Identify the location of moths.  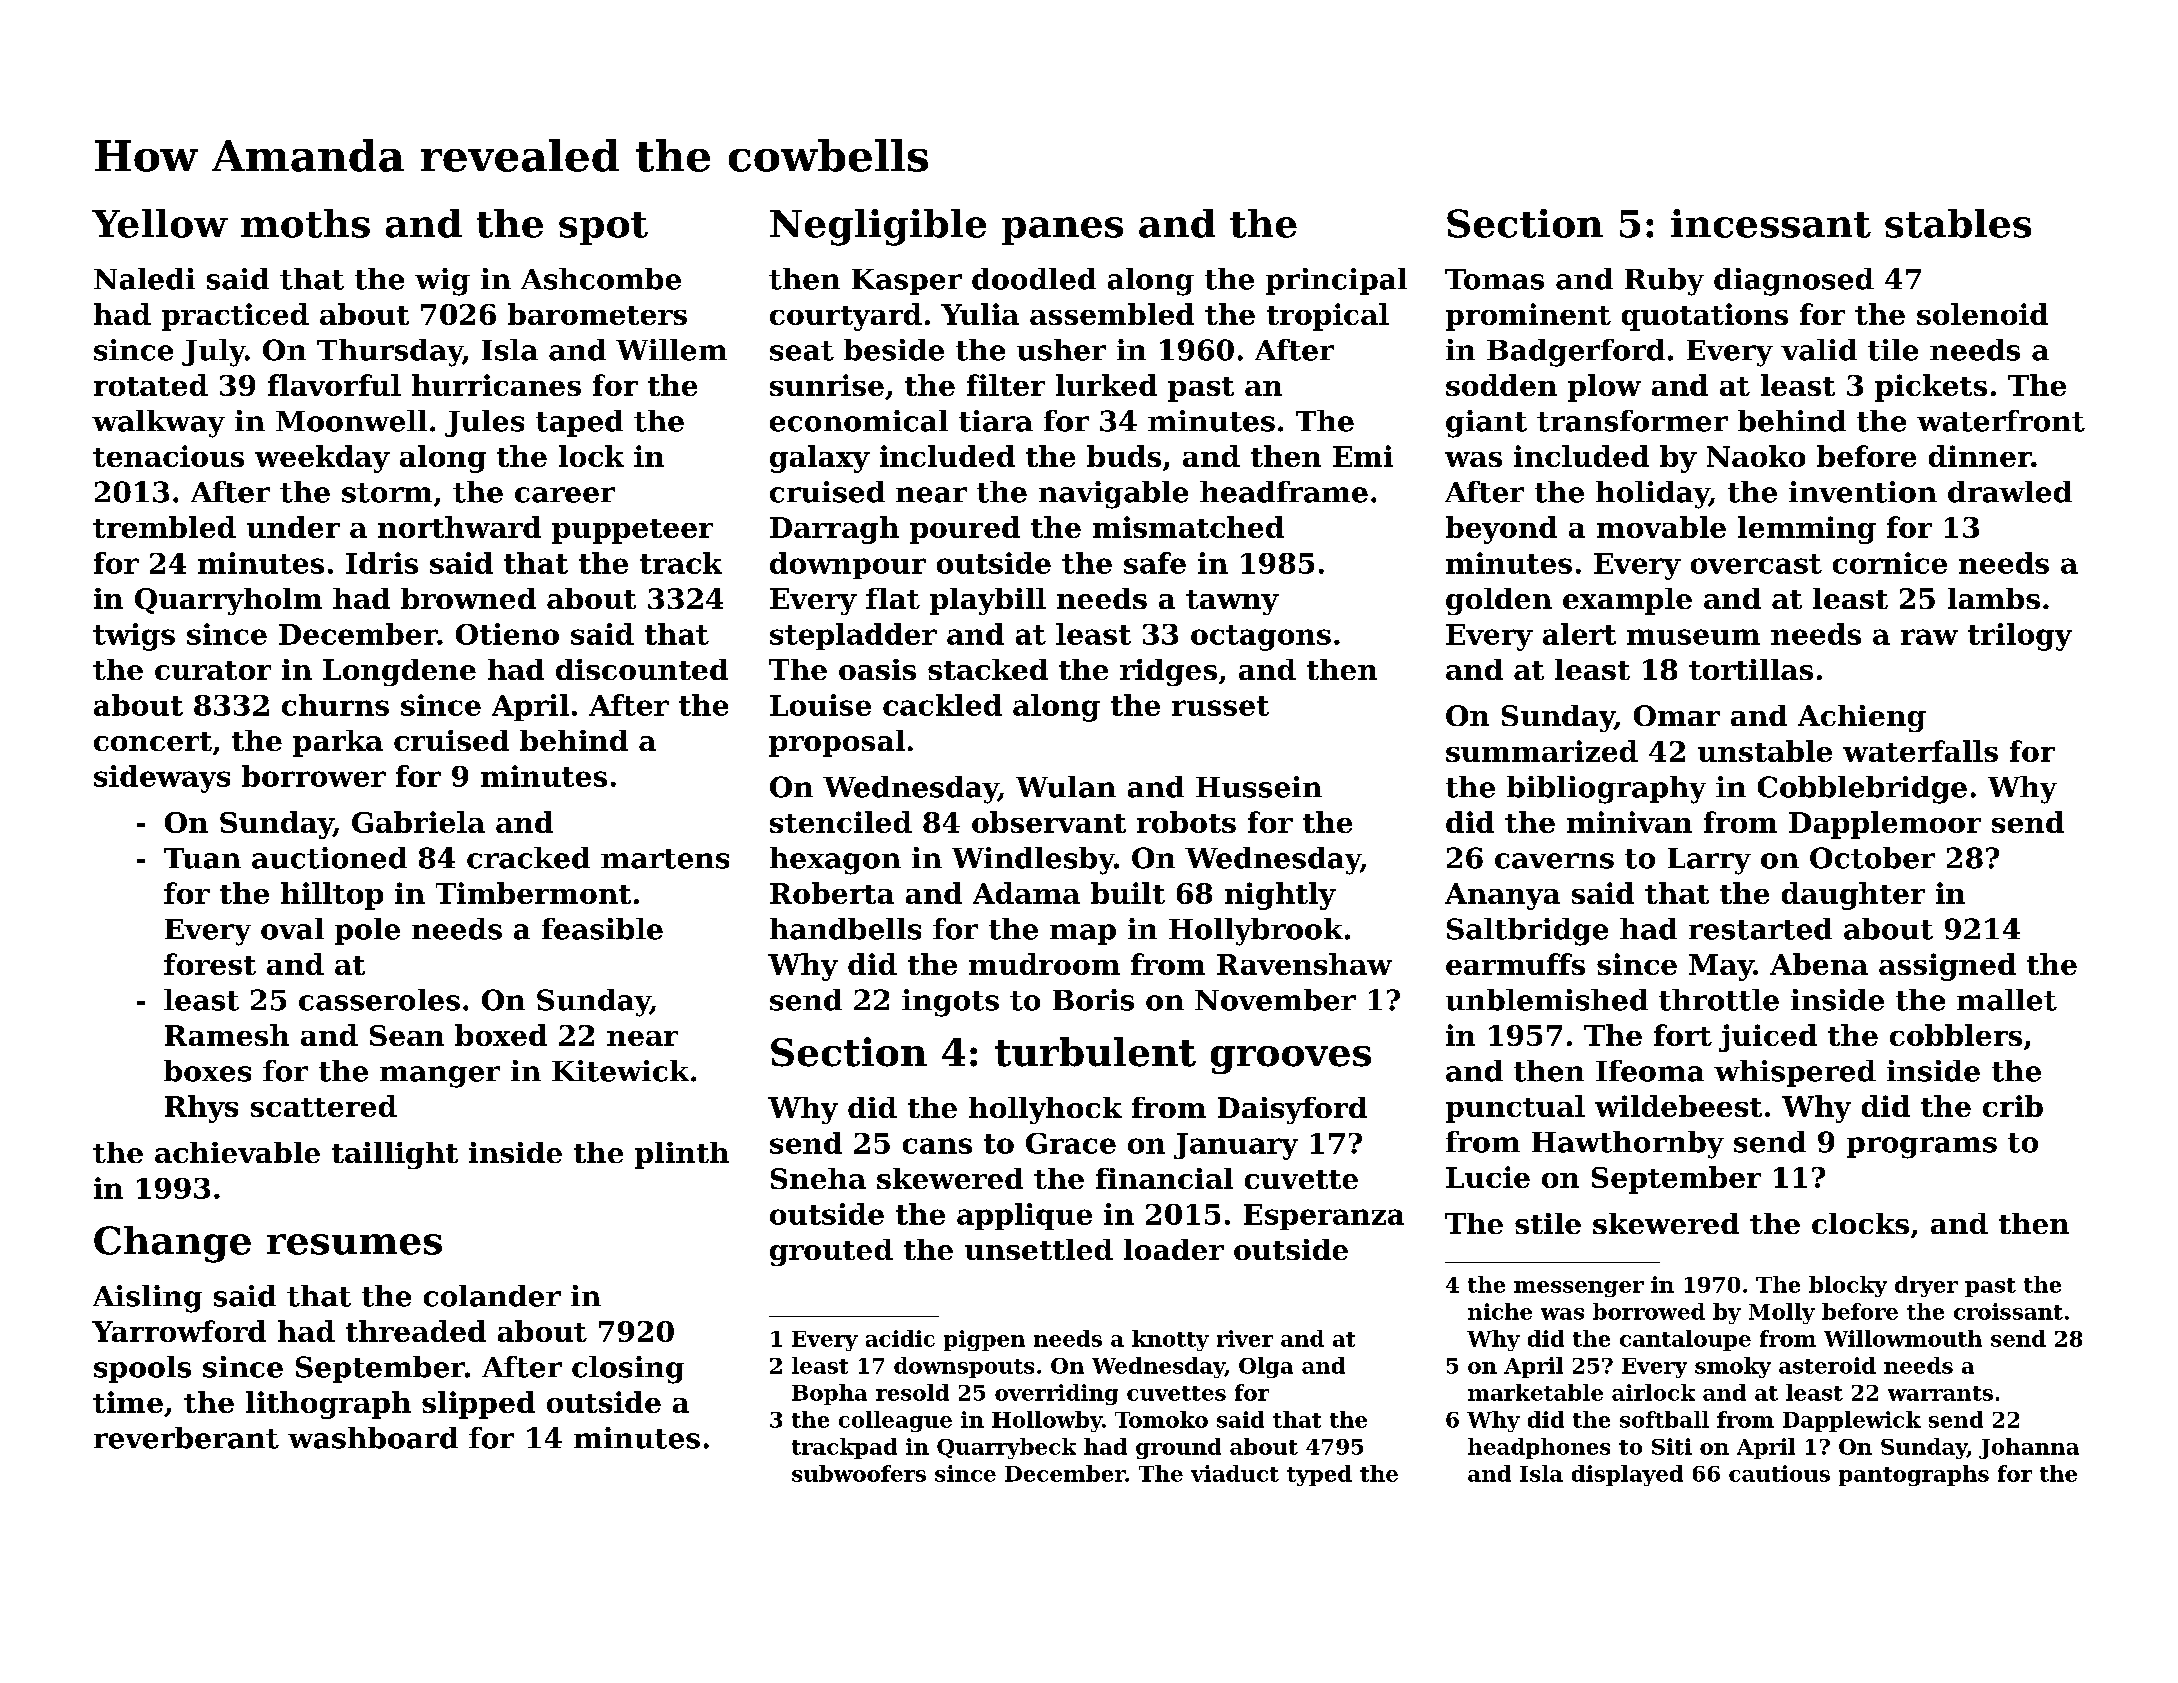
(305, 223).
